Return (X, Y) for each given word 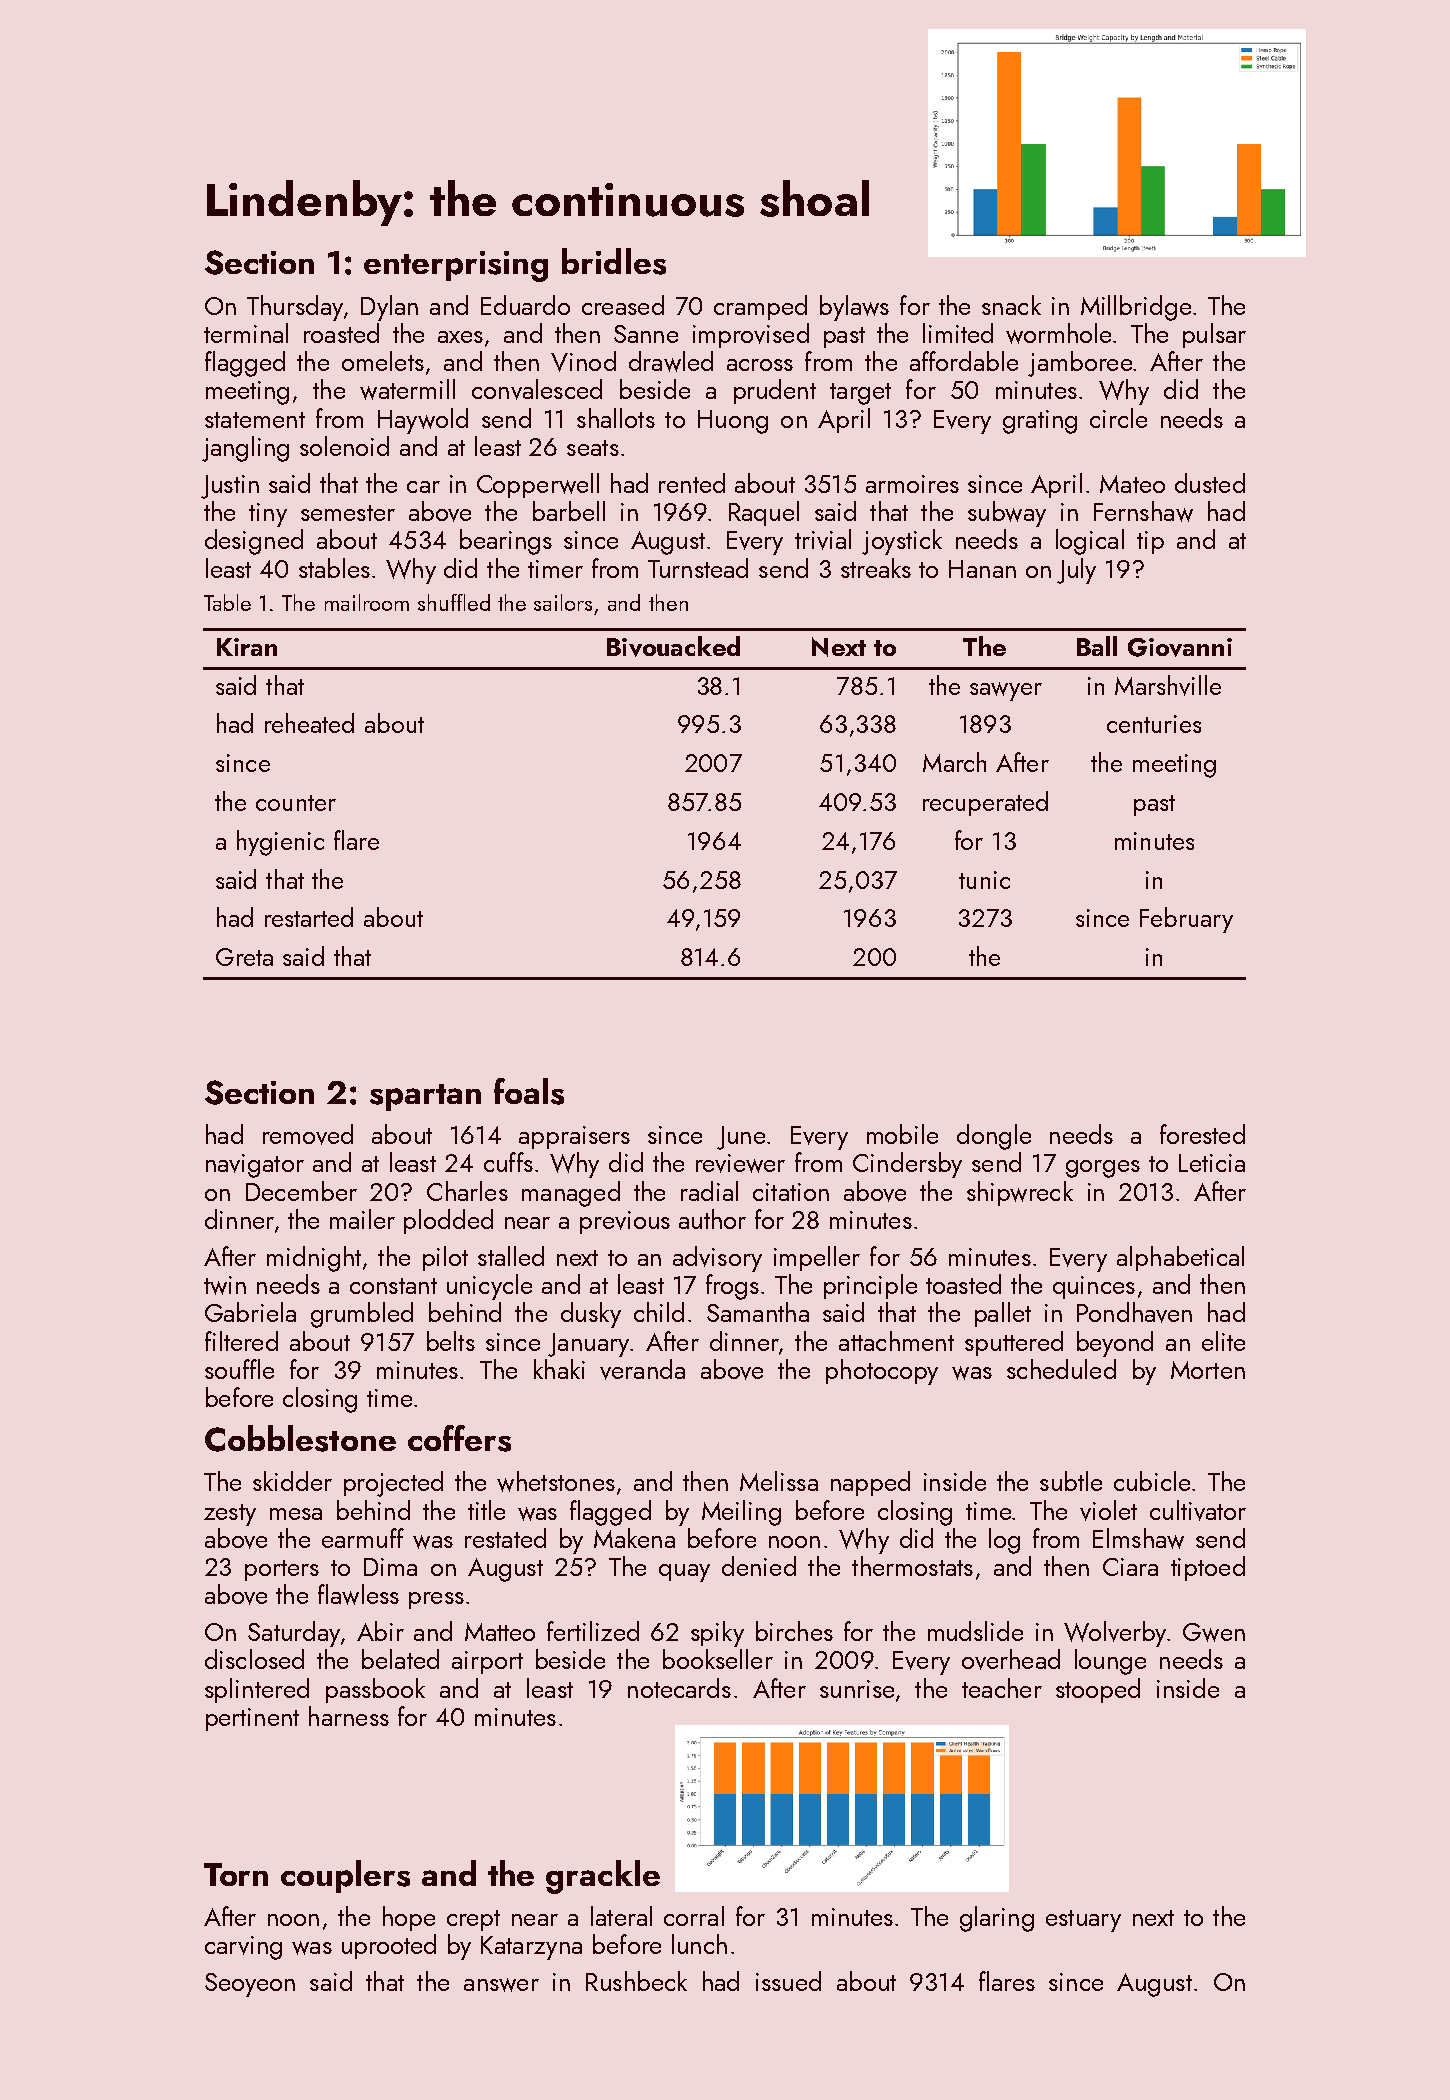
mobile (902, 1134)
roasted (341, 333)
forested (1202, 1134)
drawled (671, 361)
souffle (239, 1369)
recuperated (985, 803)
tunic (984, 880)
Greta (244, 957)
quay (684, 1573)
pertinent (252, 1719)
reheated (309, 723)
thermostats (912, 1566)
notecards (679, 1688)
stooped (1098, 1690)
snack (1011, 305)
